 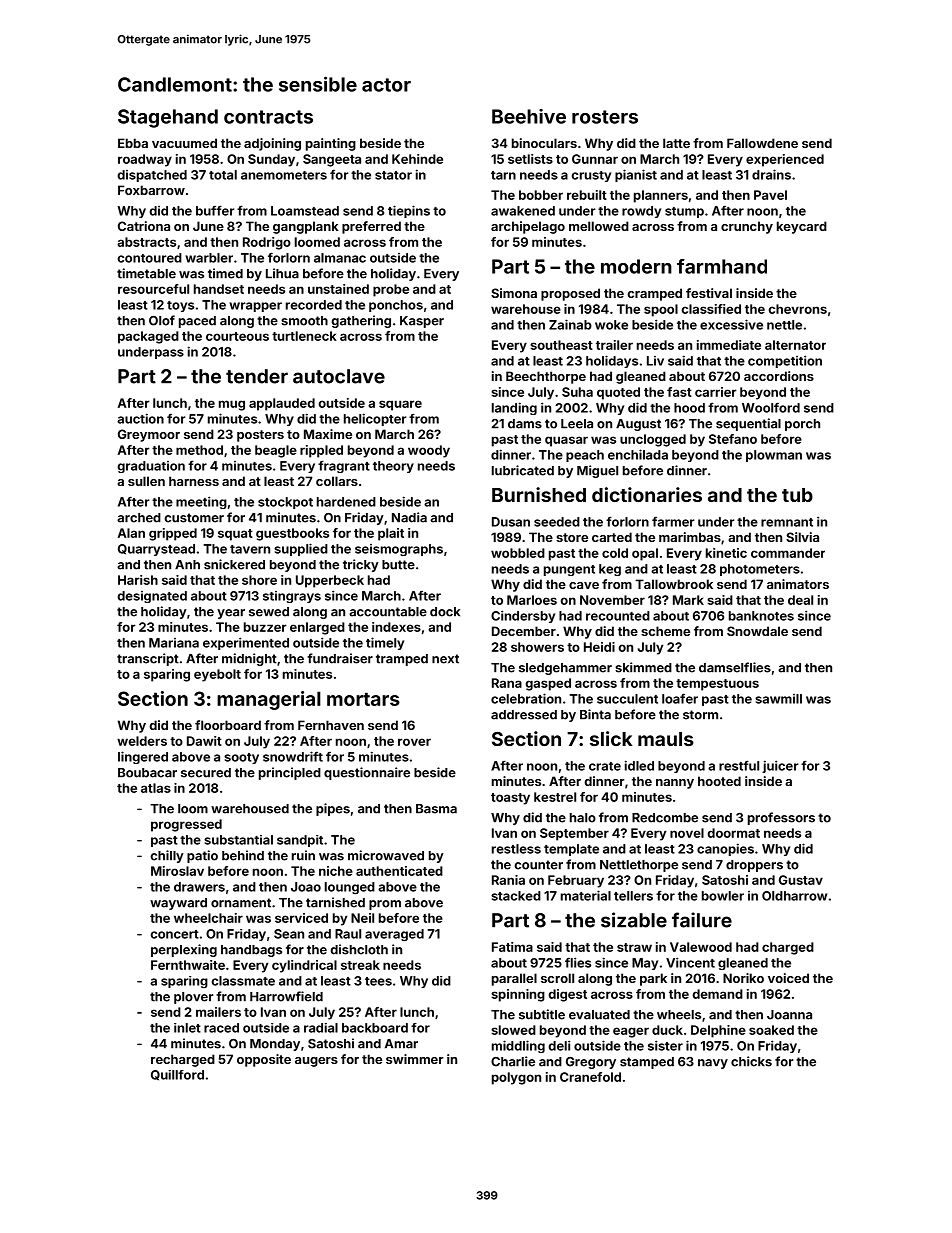 I want to click on mailers, so click(x=218, y=1012).
